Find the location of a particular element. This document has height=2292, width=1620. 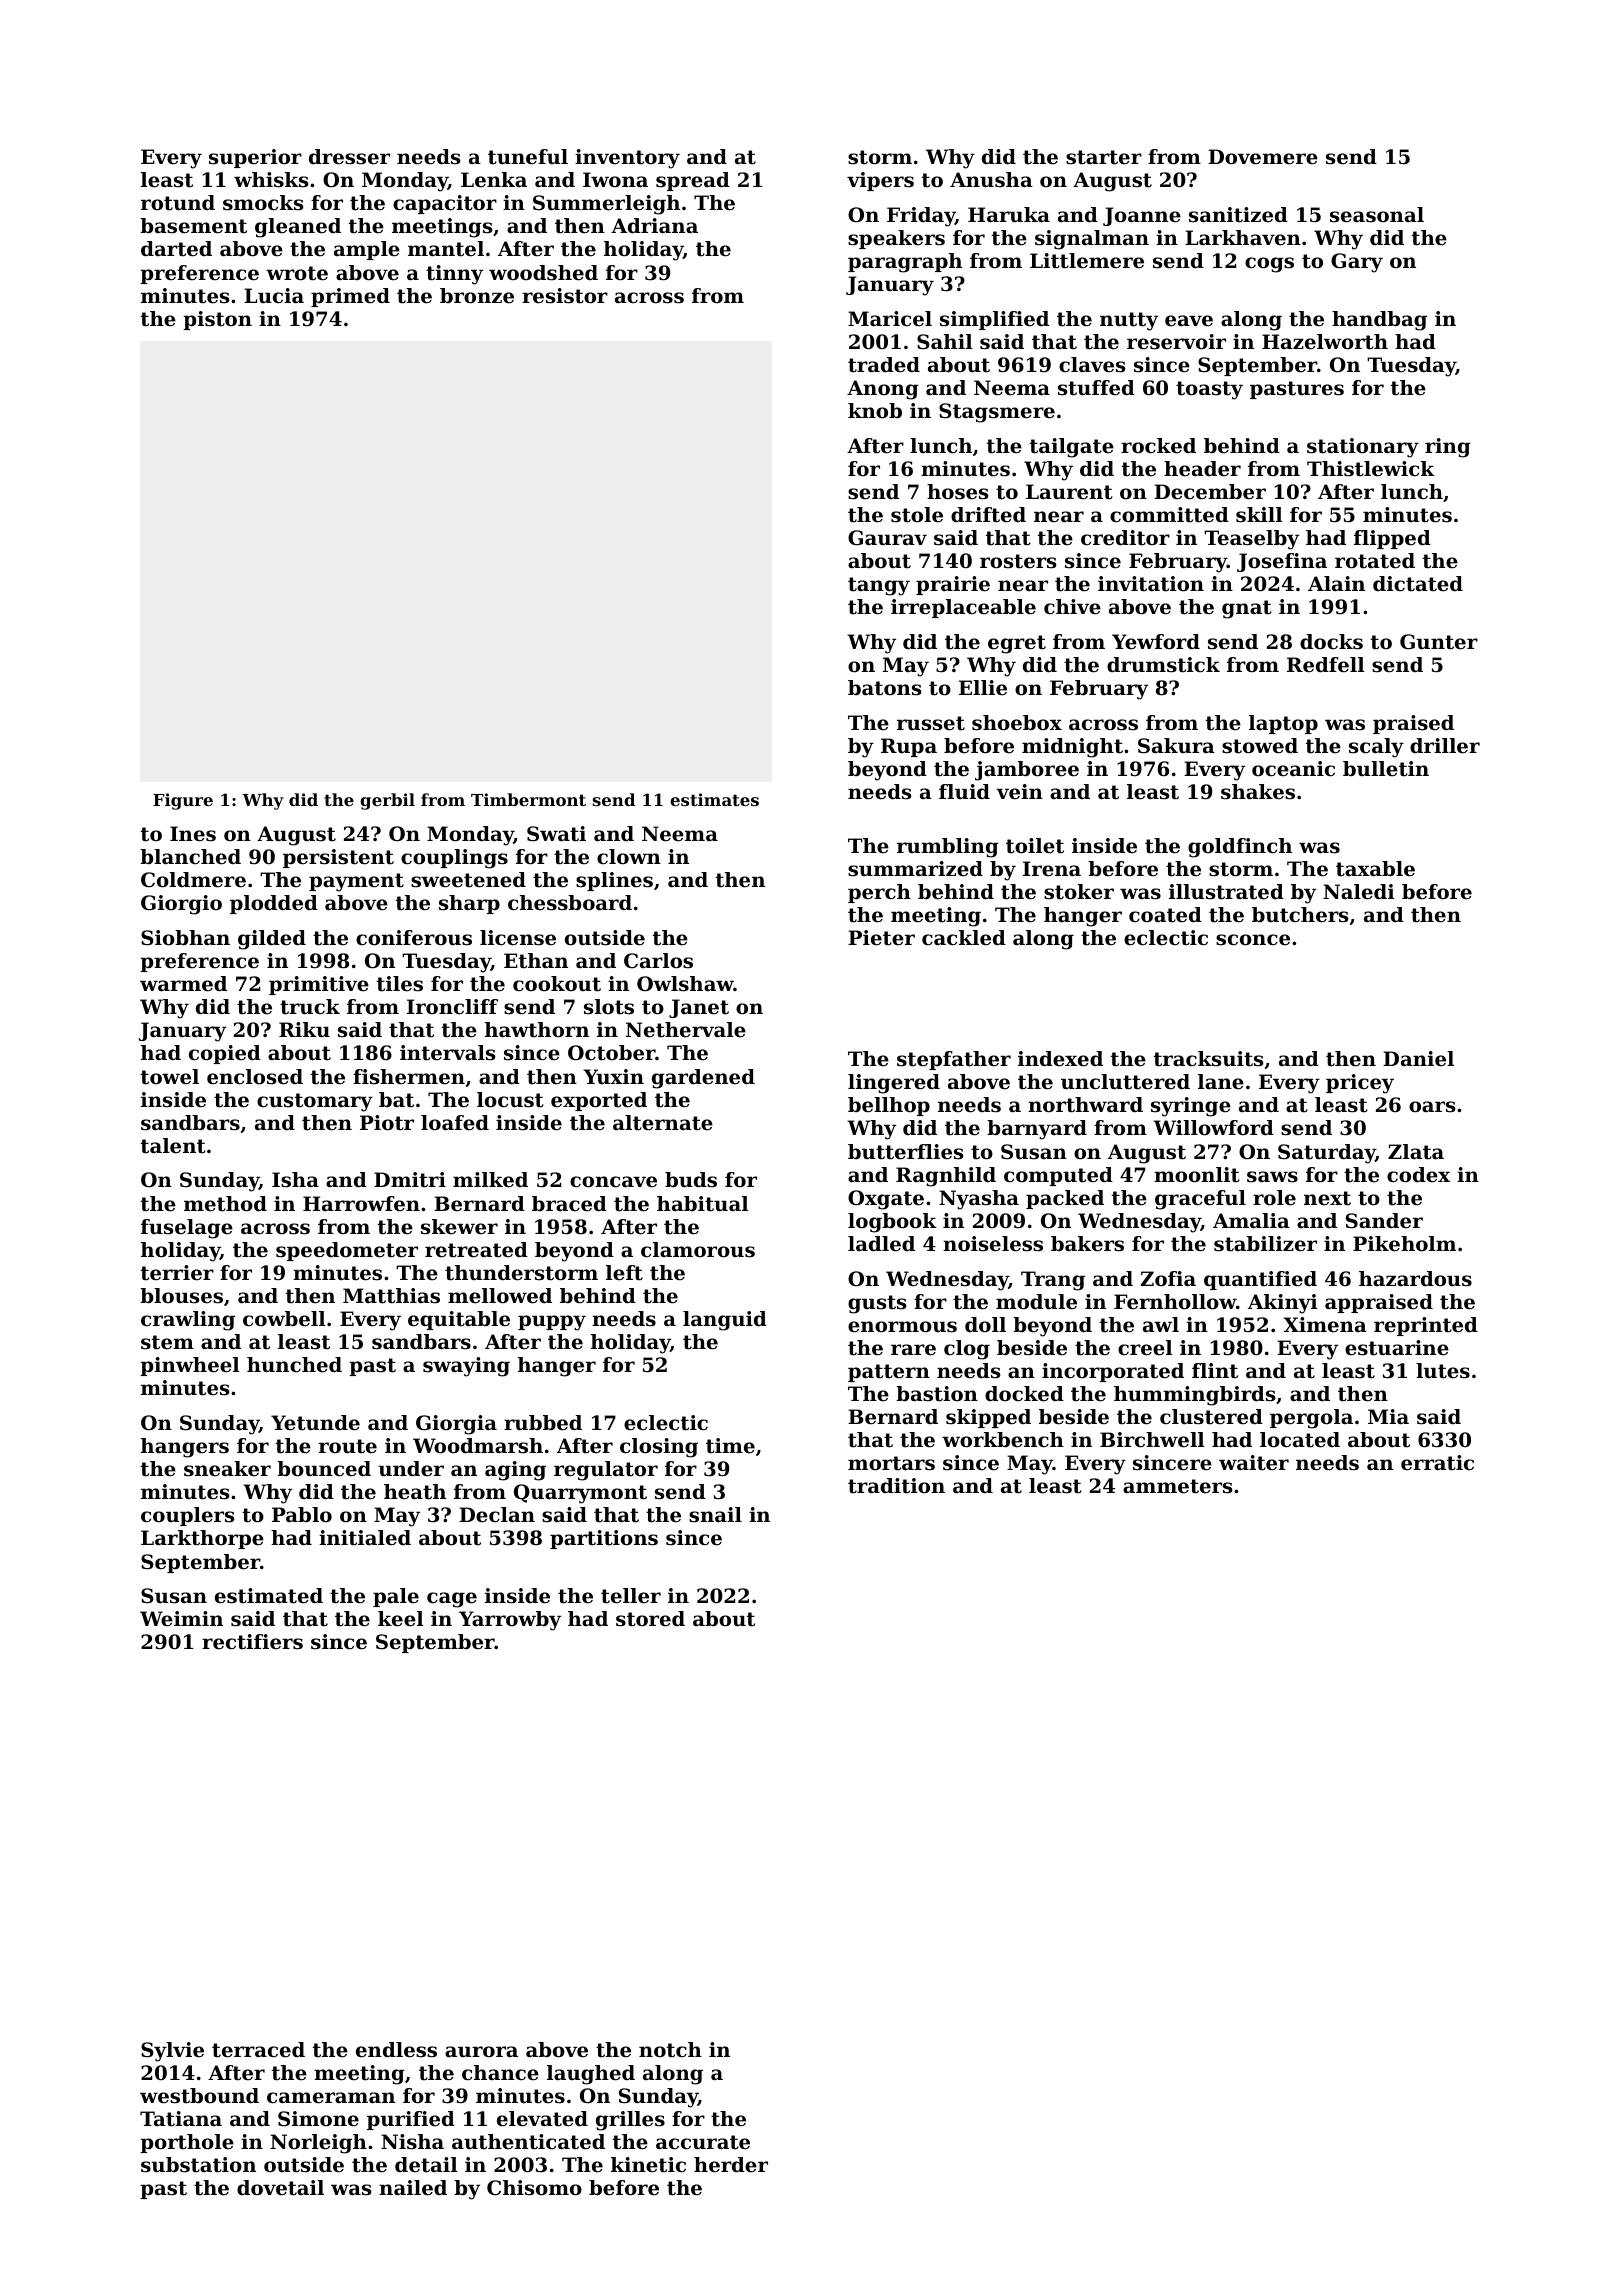

puppy is located at coordinates (552, 1323).
